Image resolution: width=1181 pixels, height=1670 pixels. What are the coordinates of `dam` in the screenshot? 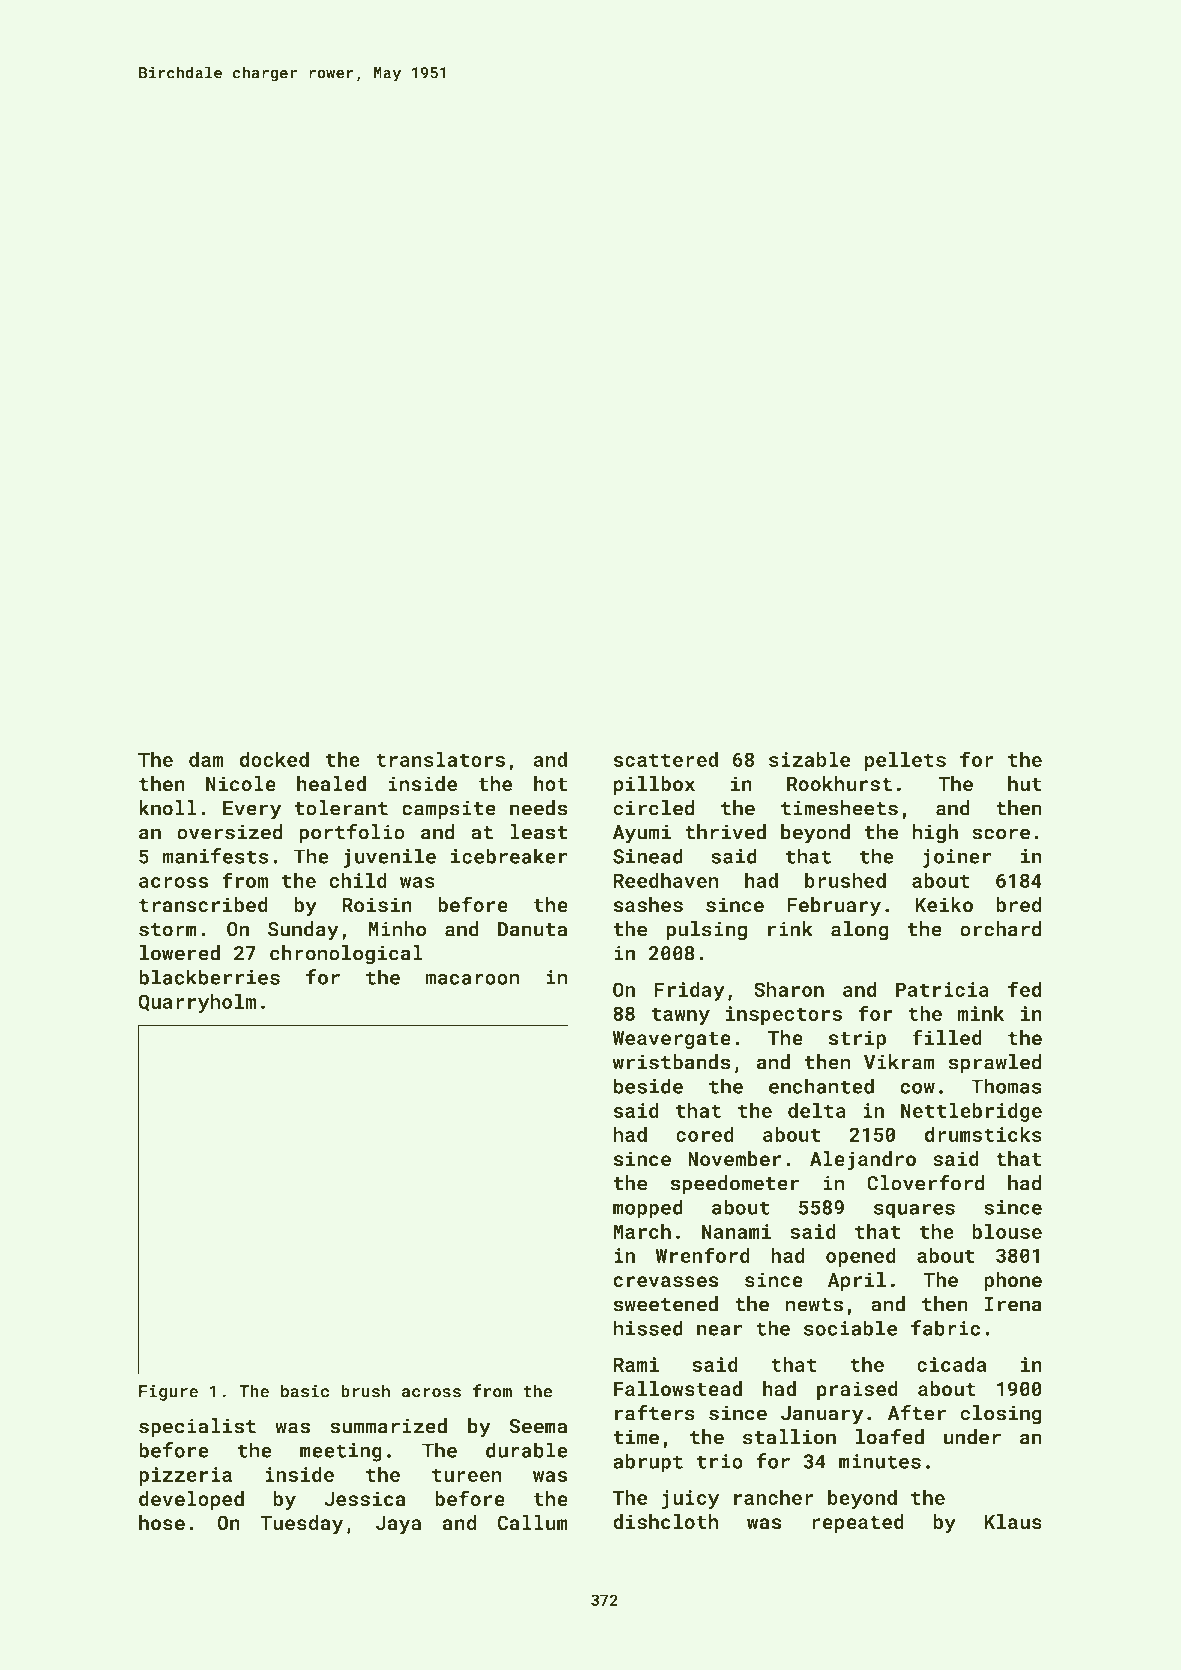 It's located at (206, 759).
